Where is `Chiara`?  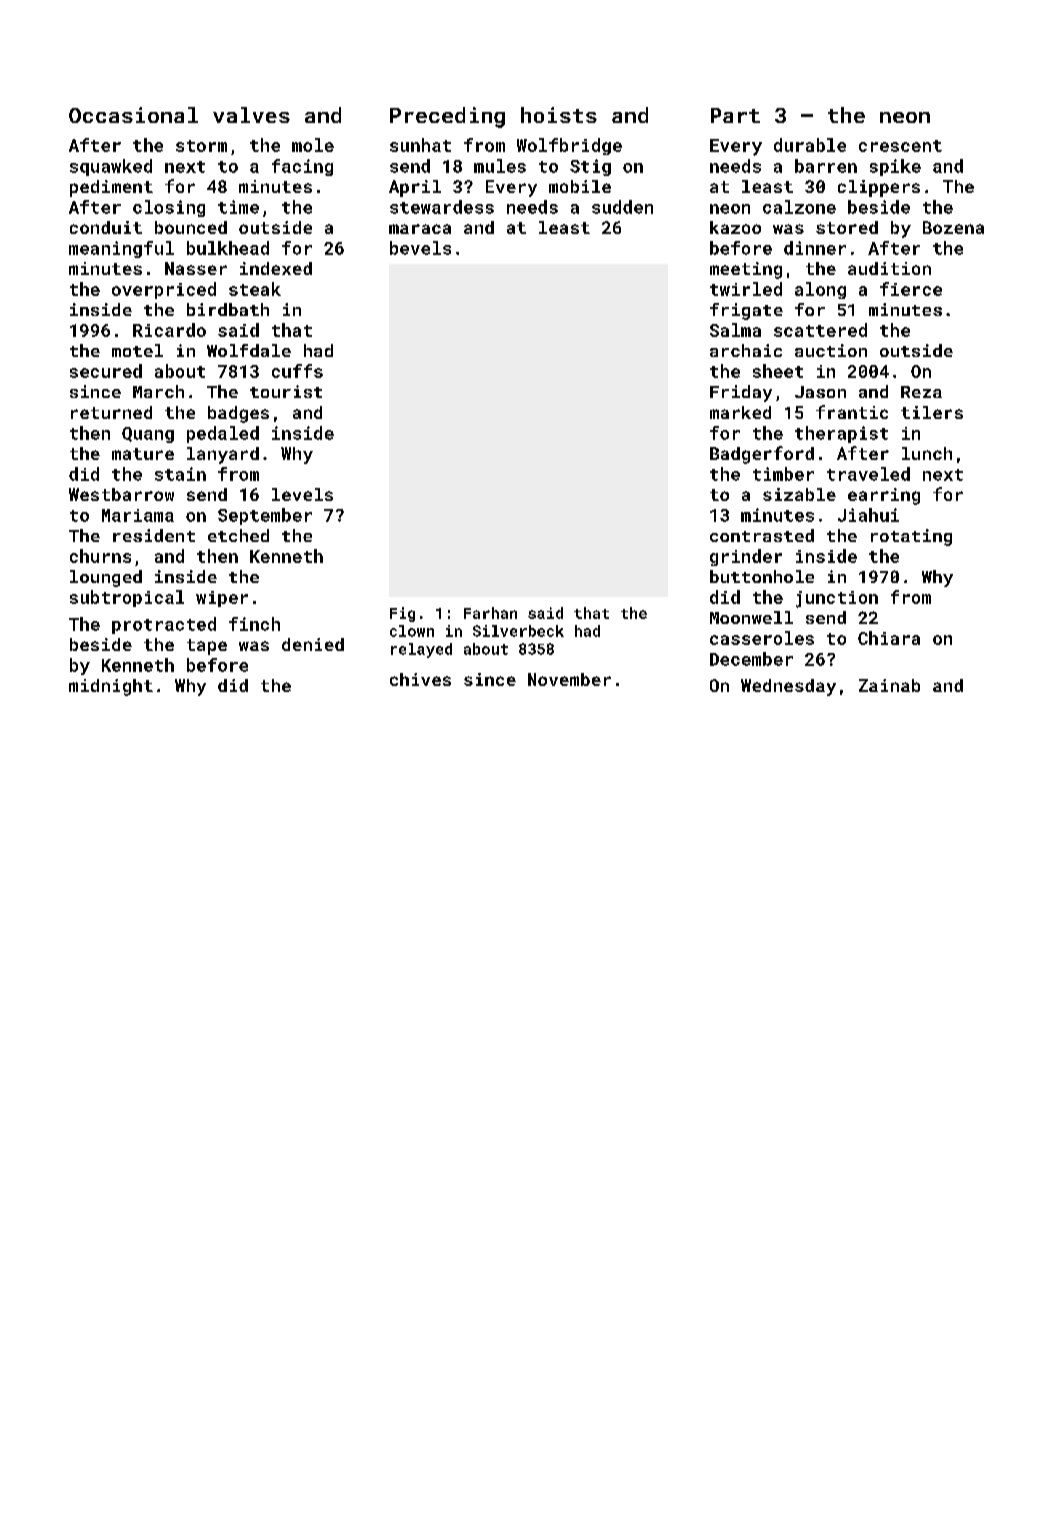 Chiara is located at coordinates (889, 638).
